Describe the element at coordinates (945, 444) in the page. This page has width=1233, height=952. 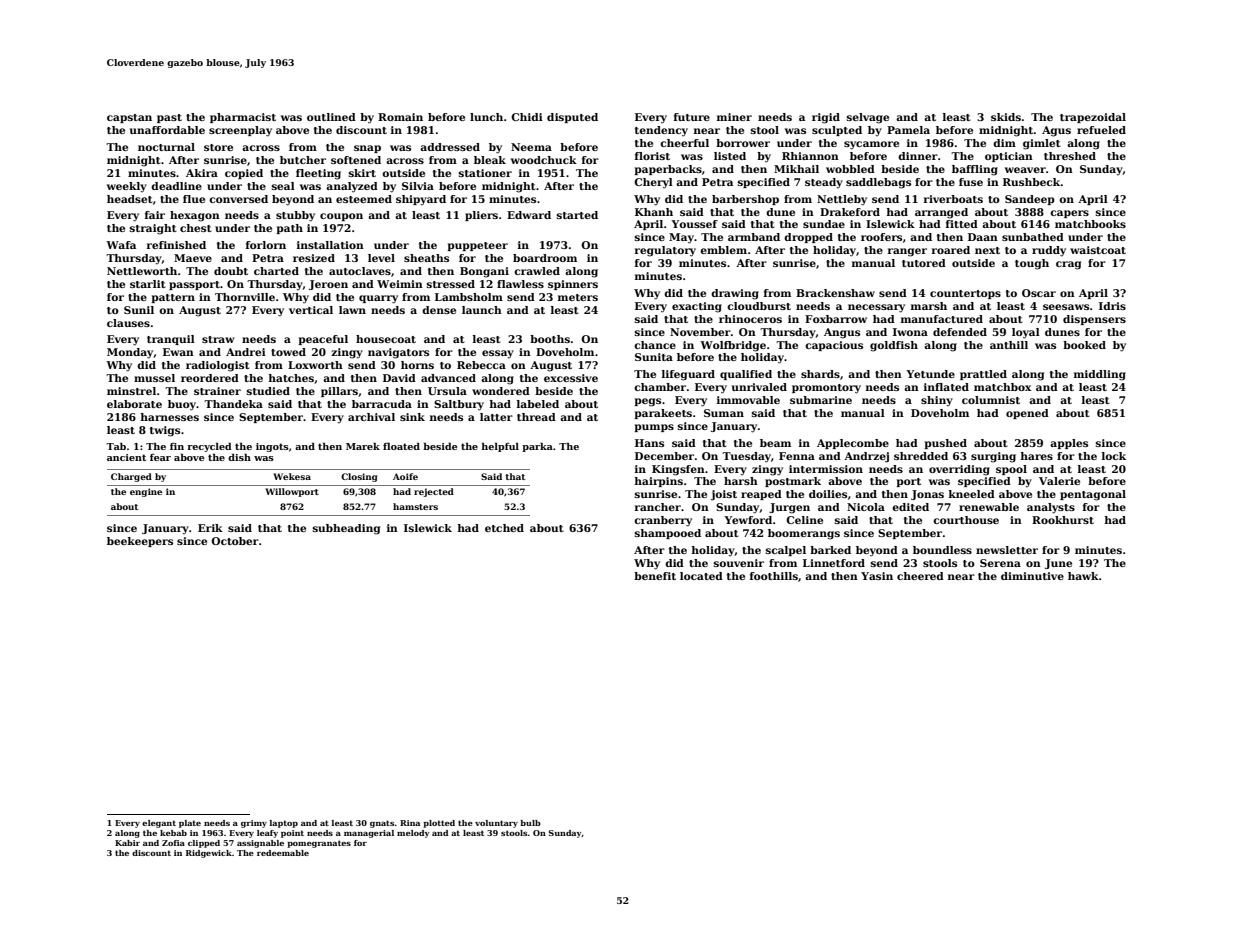
I see `pushed` at that location.
